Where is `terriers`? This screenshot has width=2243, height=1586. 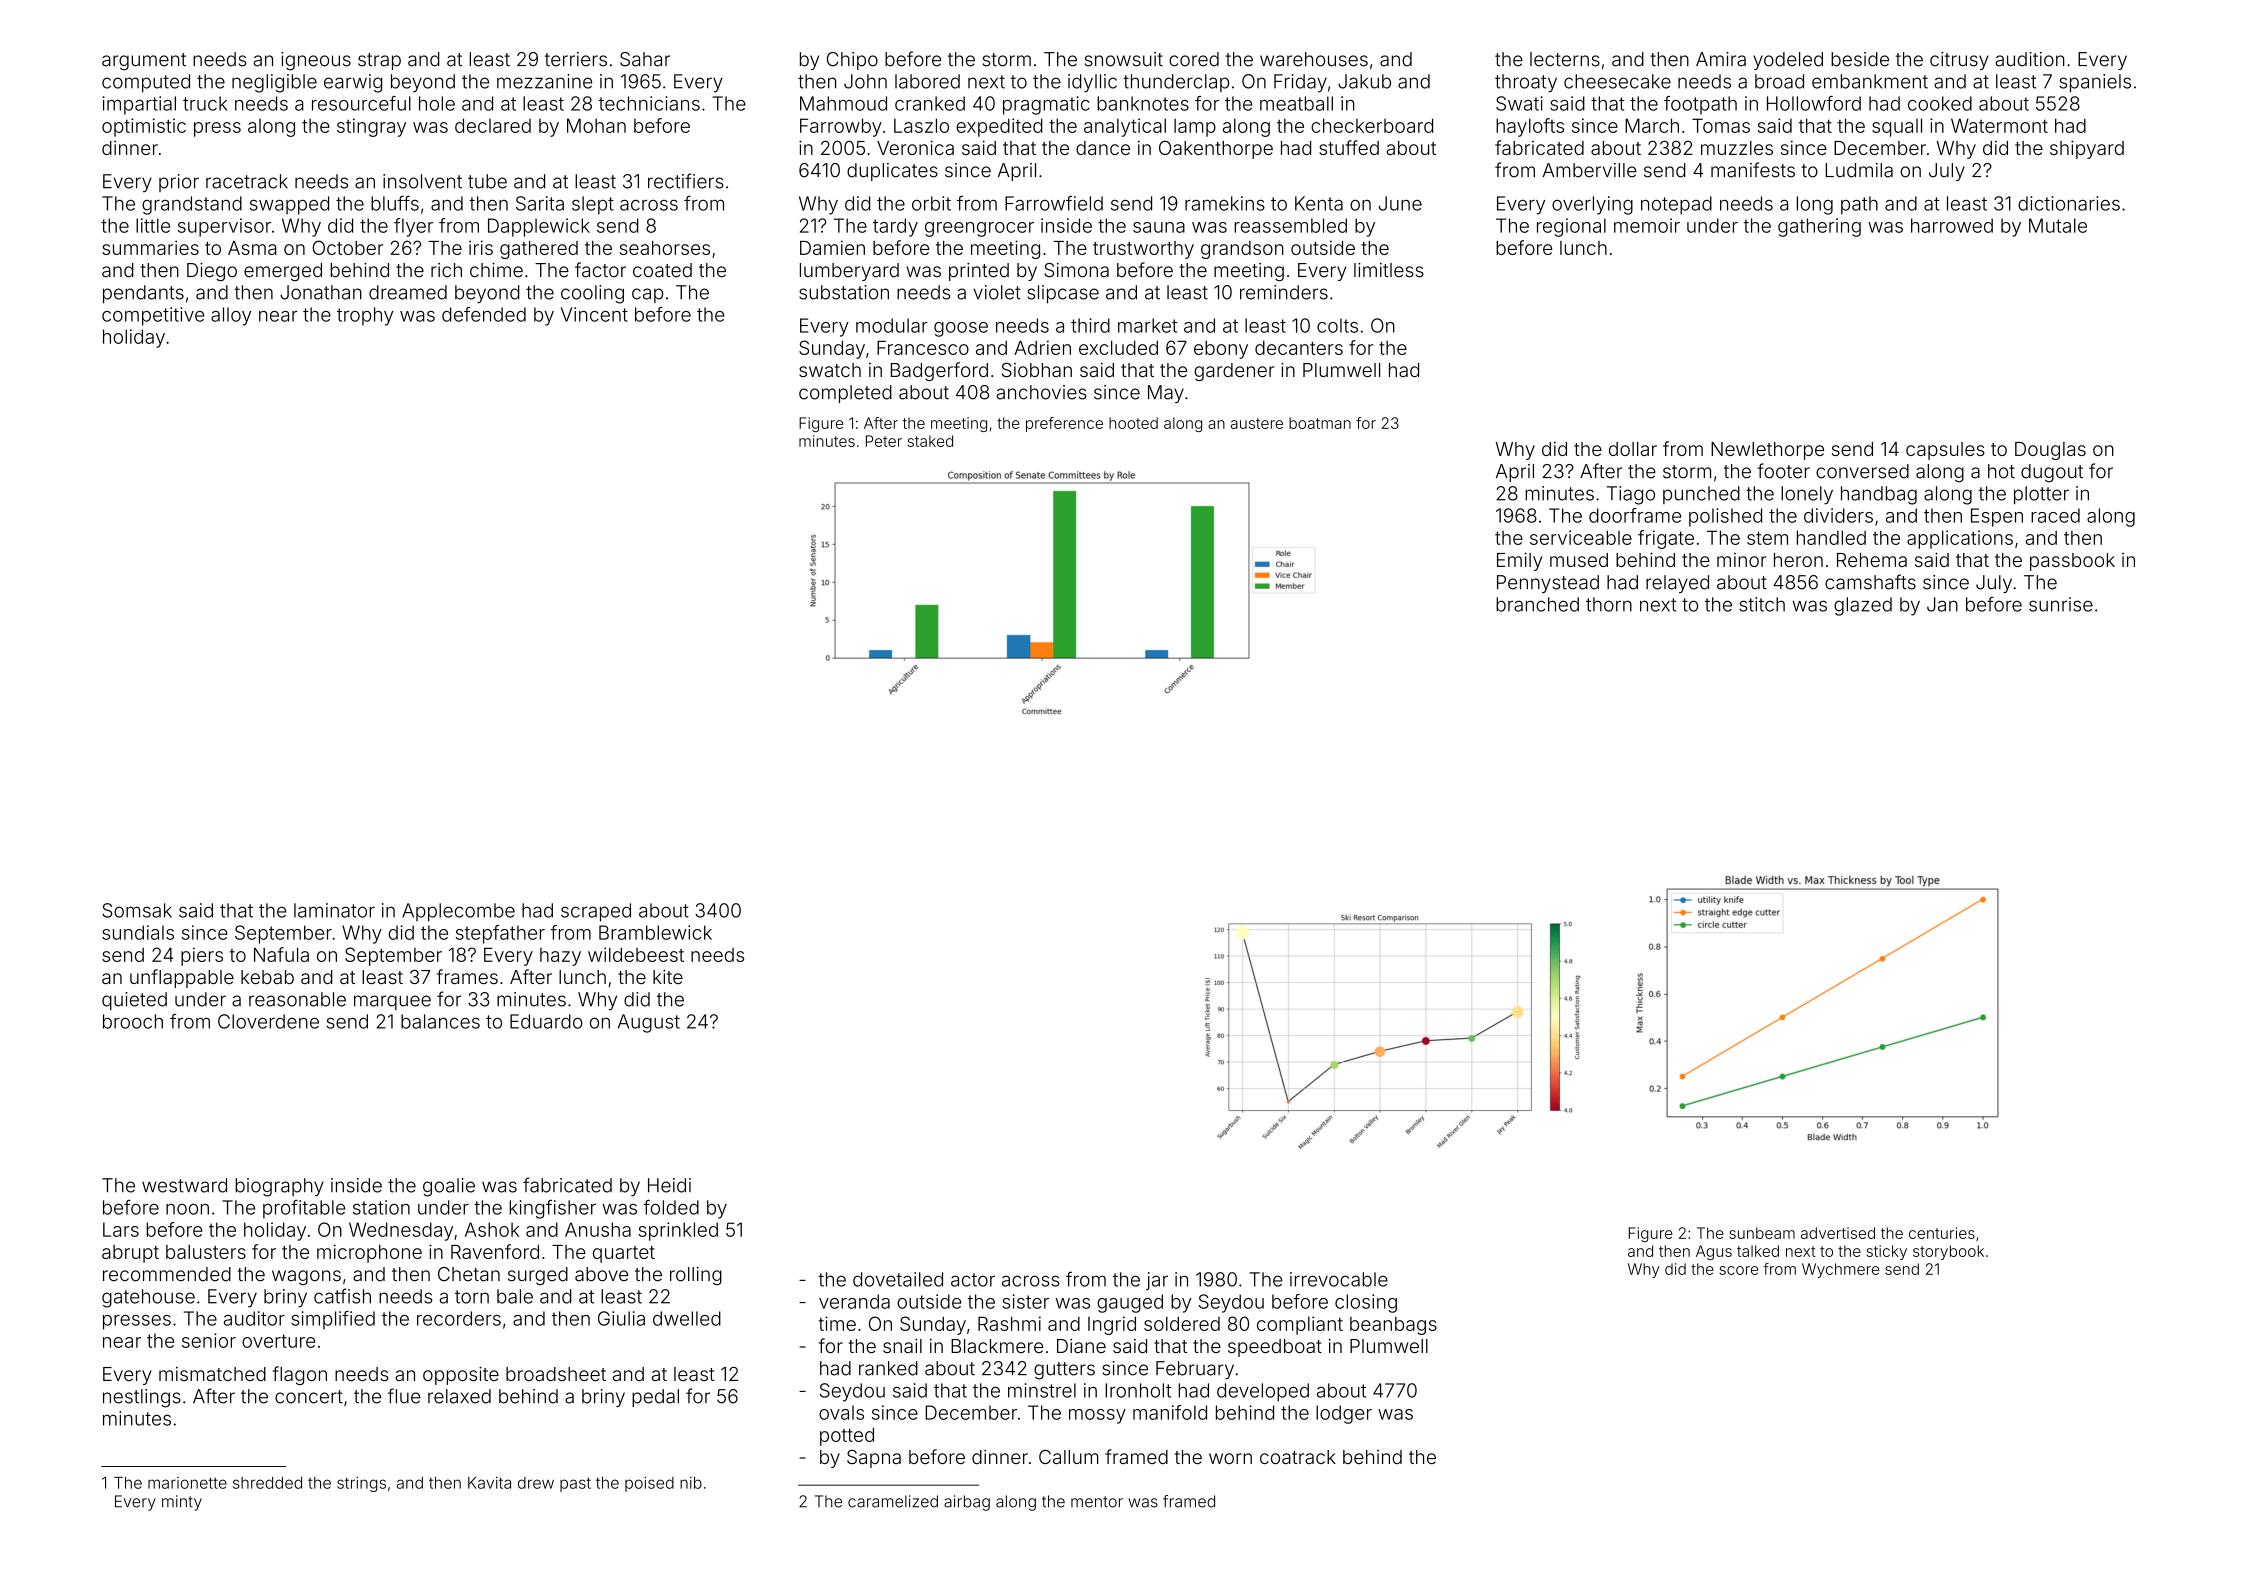
terriers is located at coordinates (576, 59).
